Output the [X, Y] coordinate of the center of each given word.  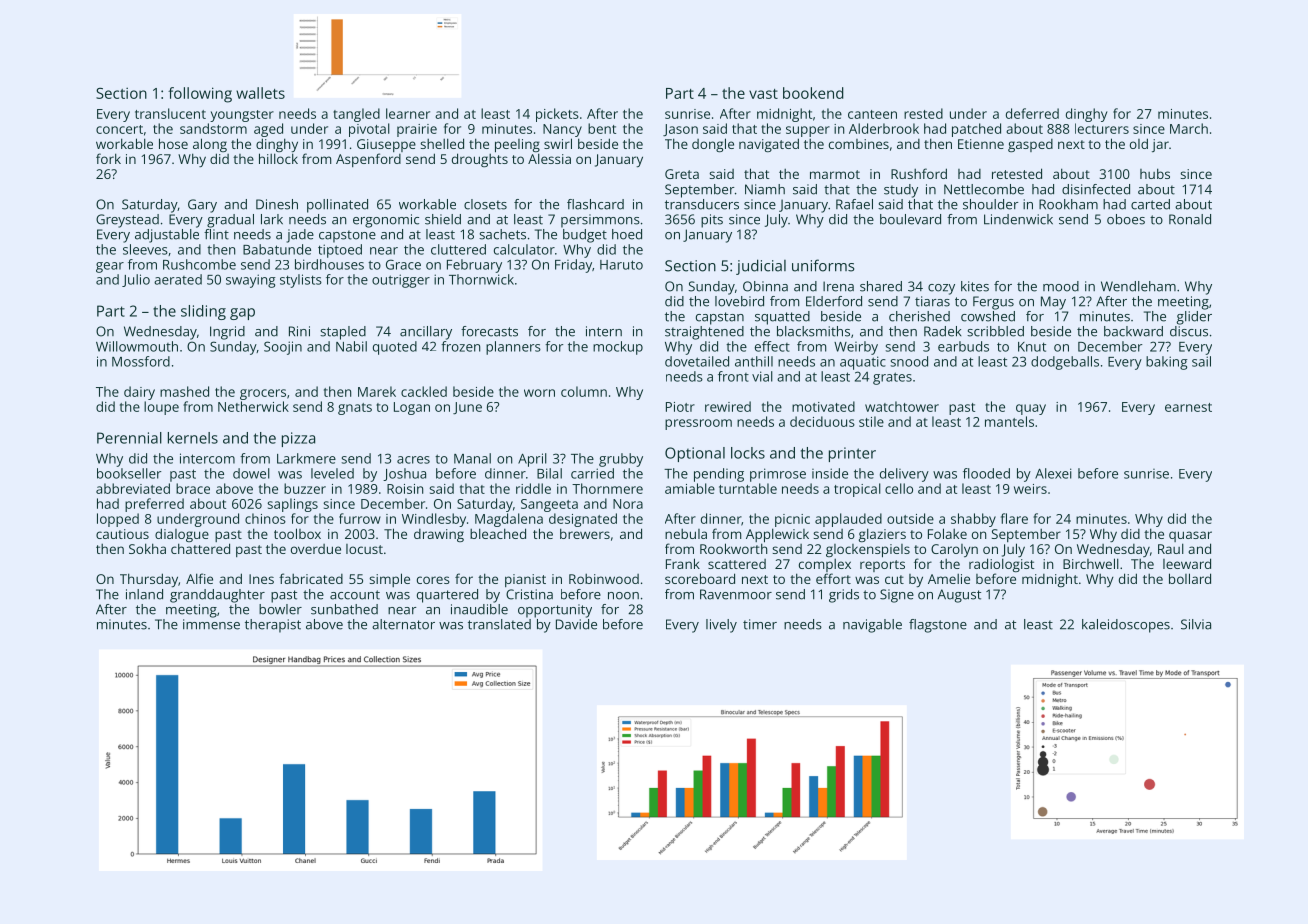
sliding [203, 312]
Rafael [854, 204]
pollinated [337, 206]
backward [1133, 331]
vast [763, 94]
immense [211, 624]
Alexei [1053, 473]
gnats [355, 409]
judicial [761, 267]
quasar [1190, 536]
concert [119, 129]
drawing [439, 535]
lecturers [1102, 128]
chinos [265, 518]
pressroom [698, 424]
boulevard [910, 219]
